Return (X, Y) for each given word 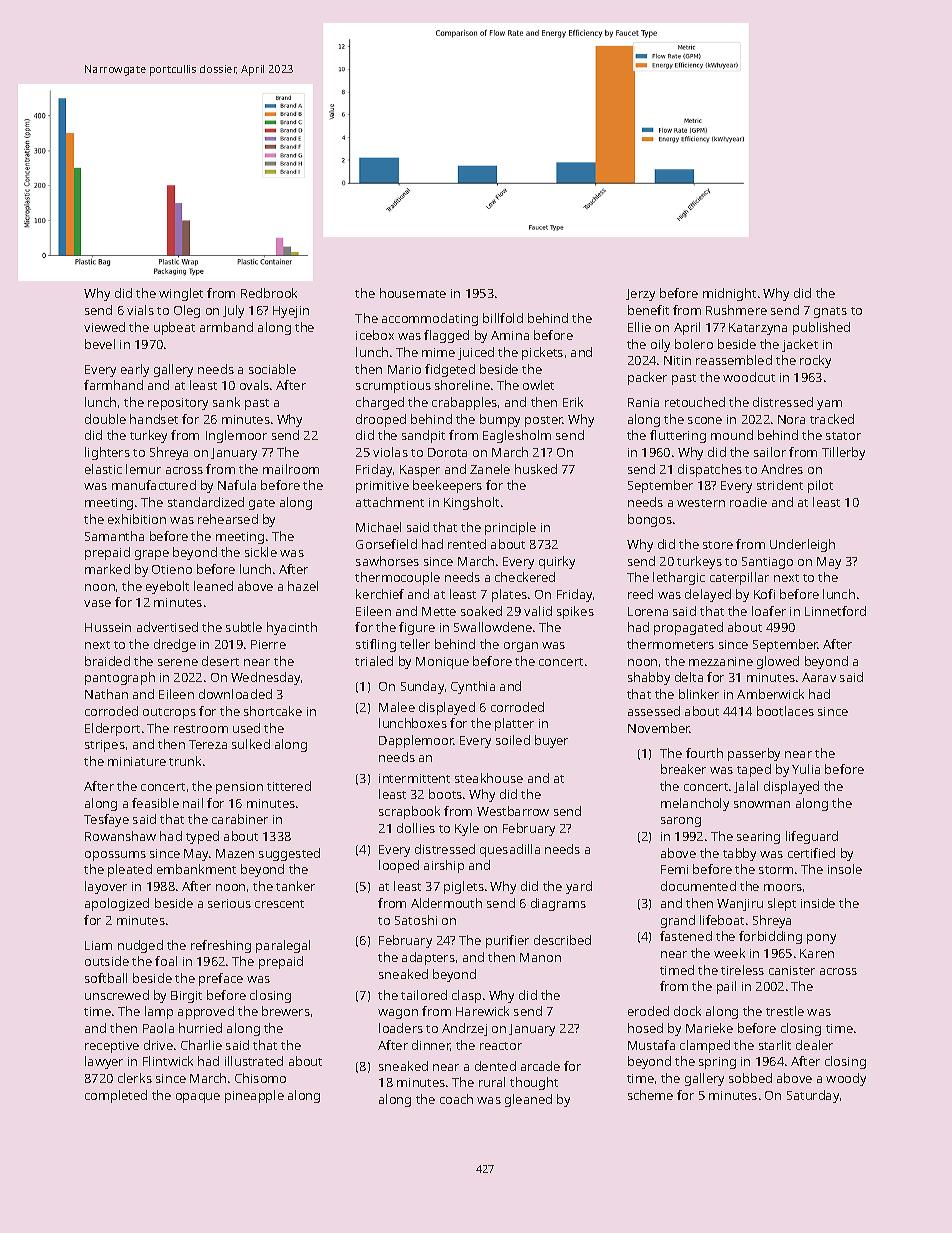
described (562, 940)
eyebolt (167, 587)
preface (221, 979)
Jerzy (640, 295)
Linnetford (835, 611)
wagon (398, 1014)
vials (140, 310)
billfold (503, 318)
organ (521, 647)
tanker (295, 886)
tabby (739, 854)
